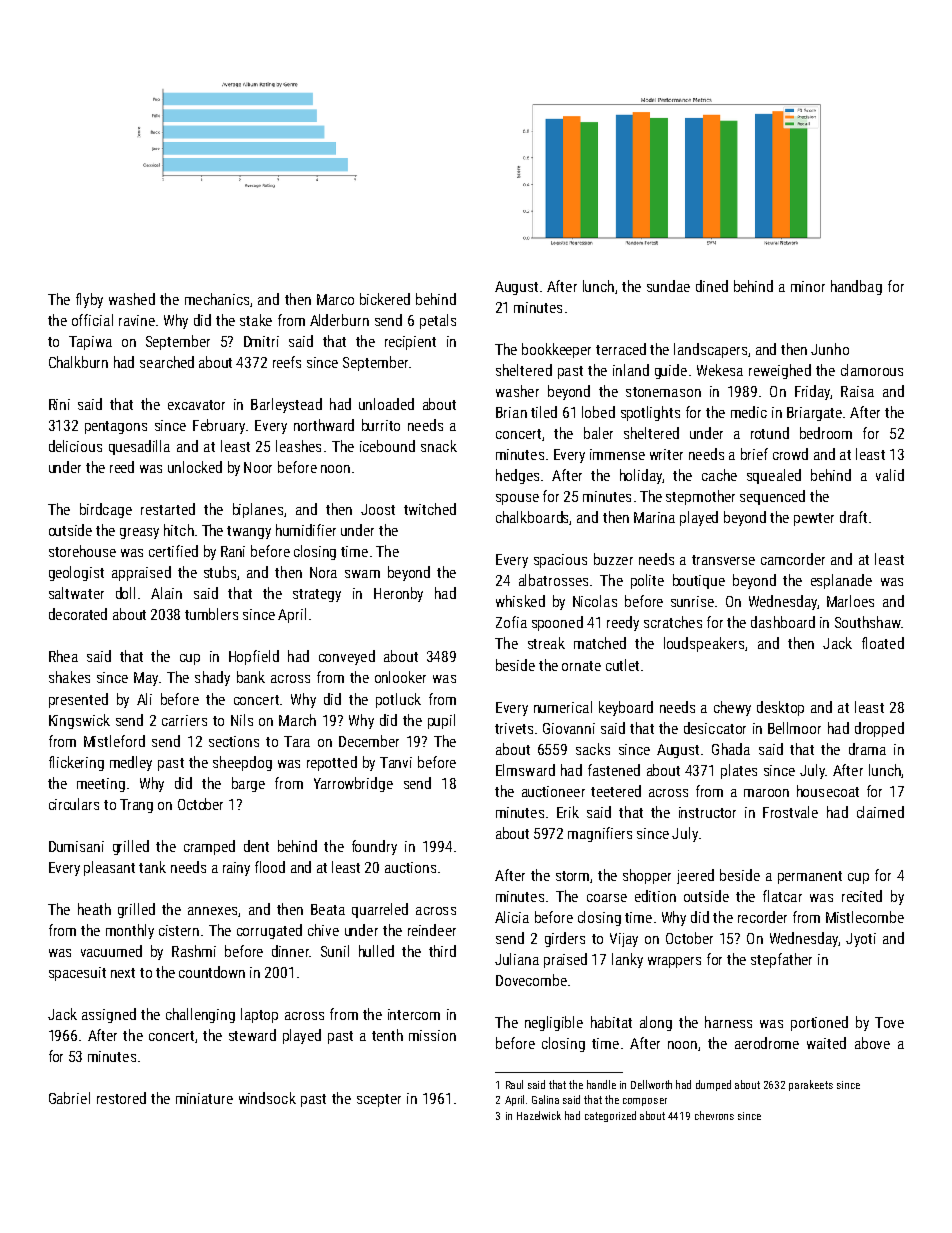 The height and width of the screenshot is (1233, 952). What do you see at coordinates (627, 960) in the screenshot?
I see `lanky` at bounding box center [627, 960].
